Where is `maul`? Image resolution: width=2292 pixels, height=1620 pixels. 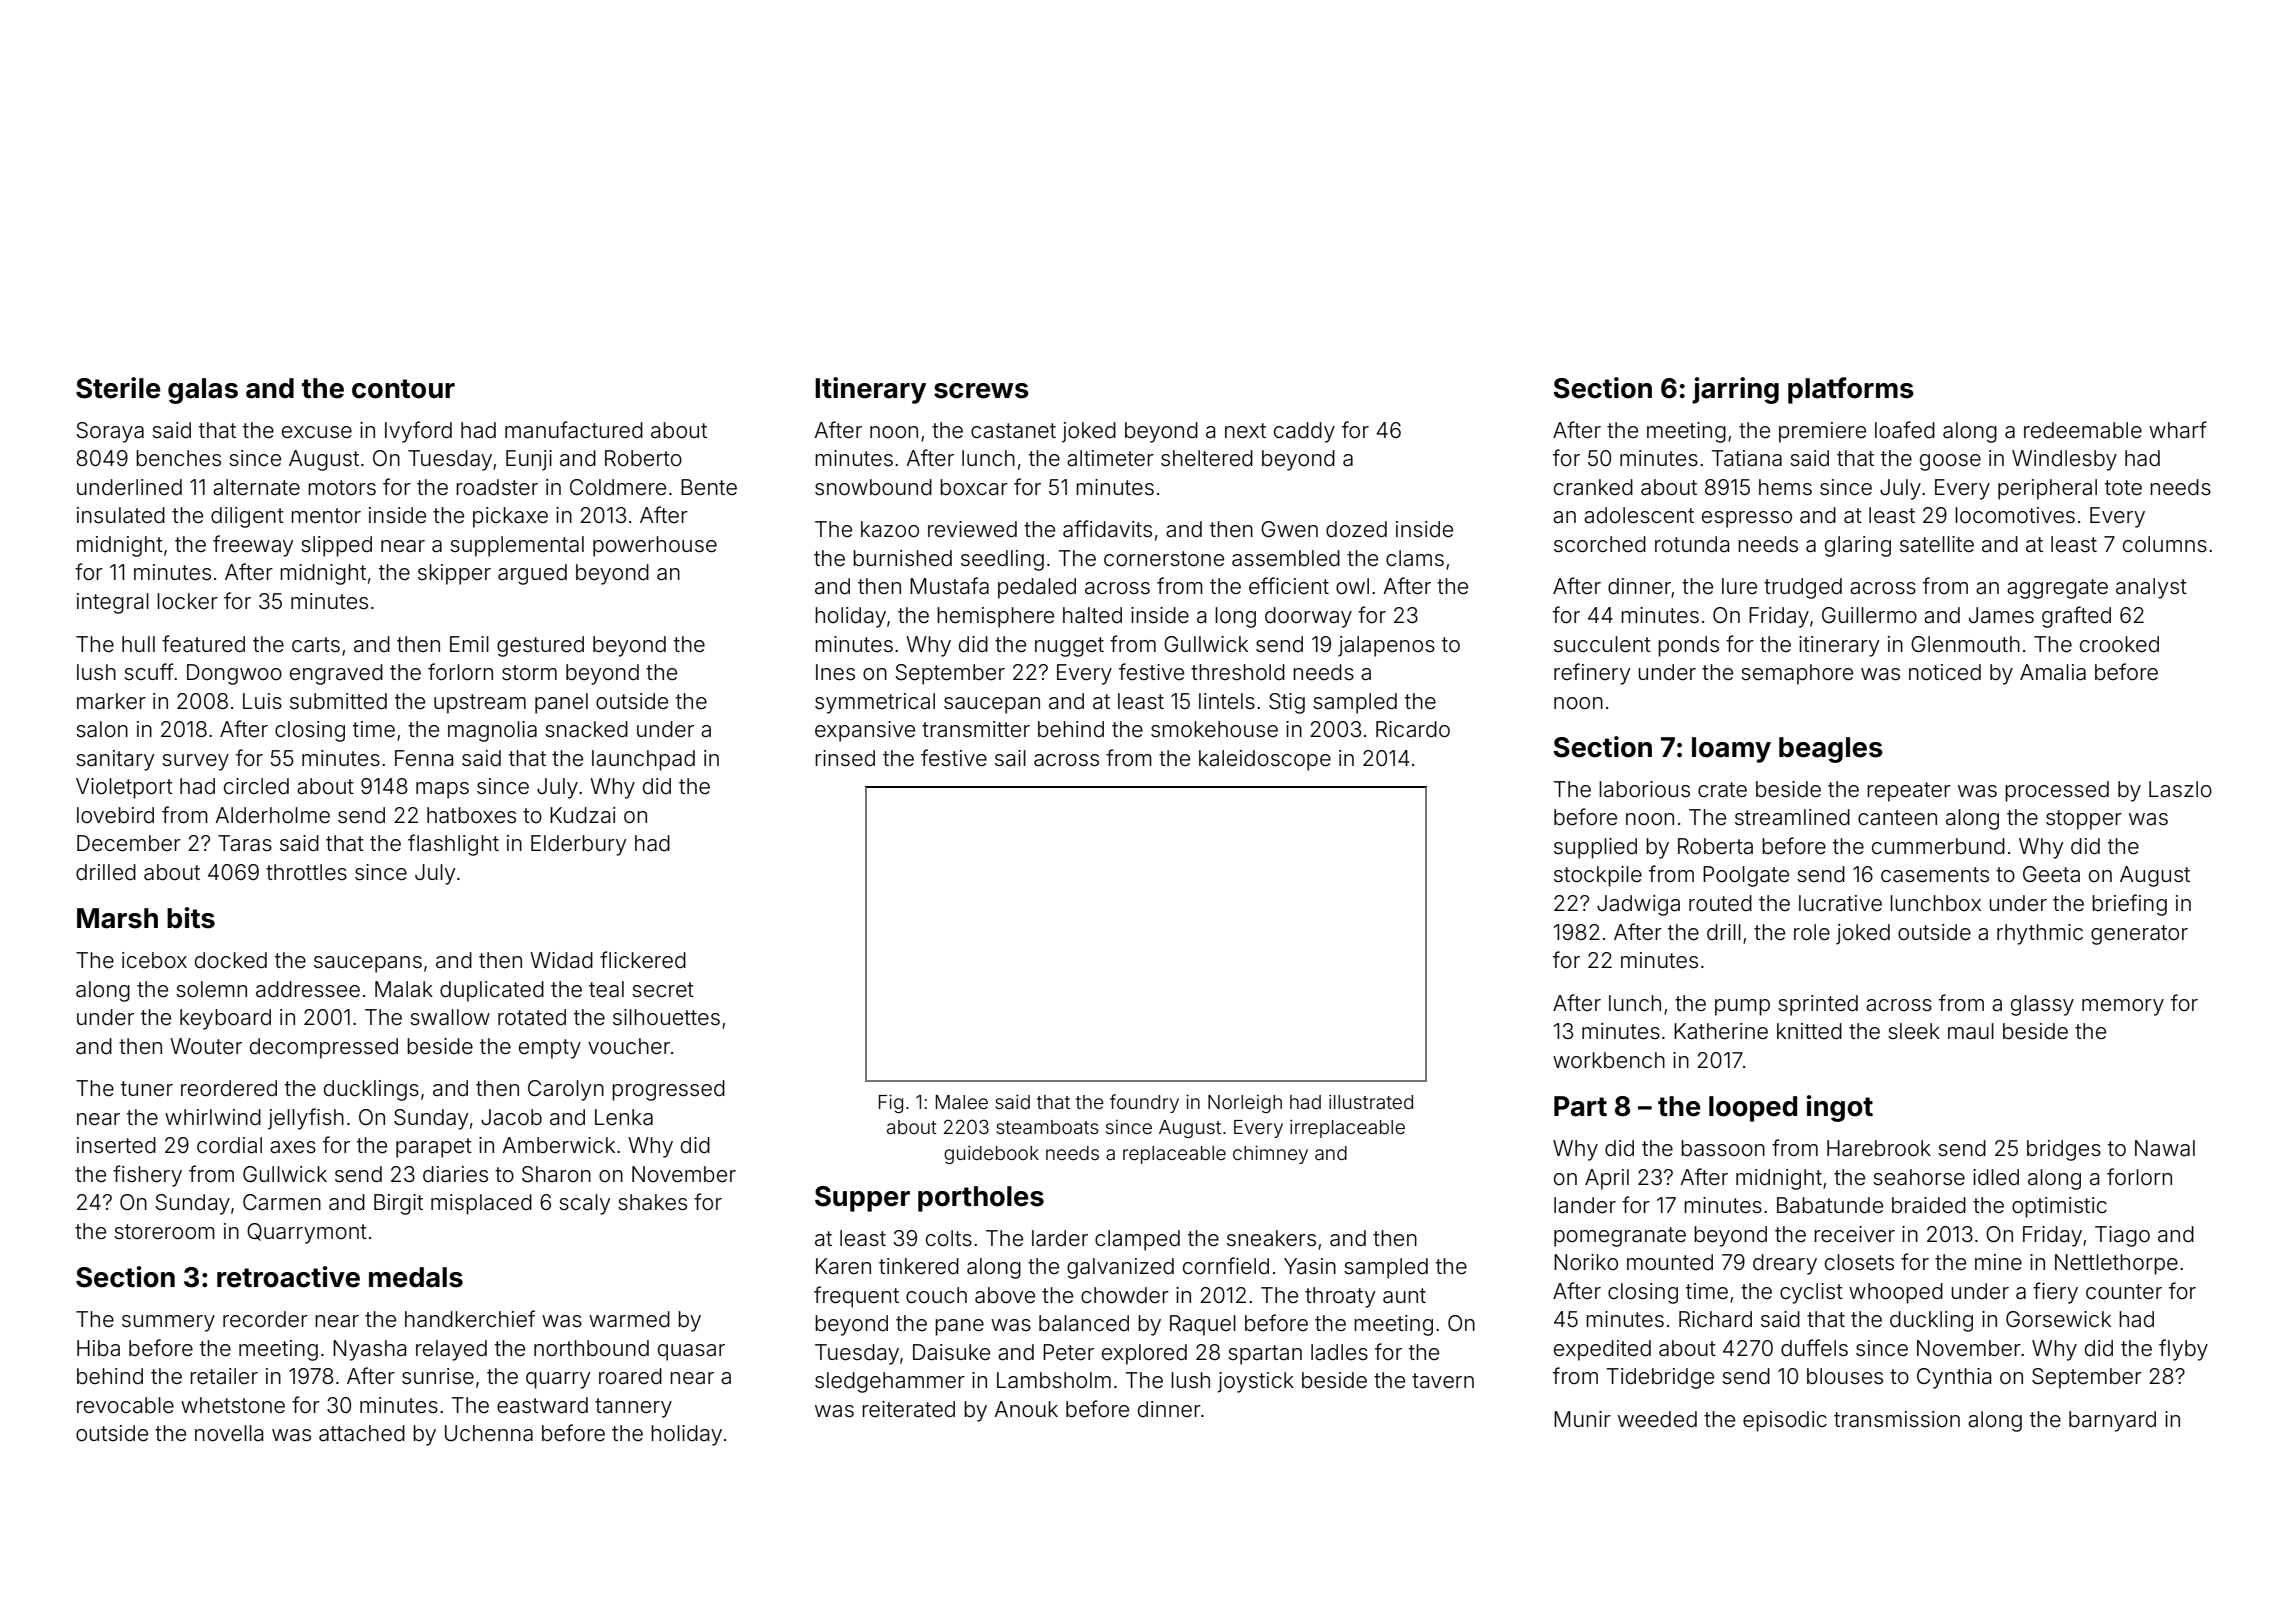 maul is located at coordinates (1971, 1031).
